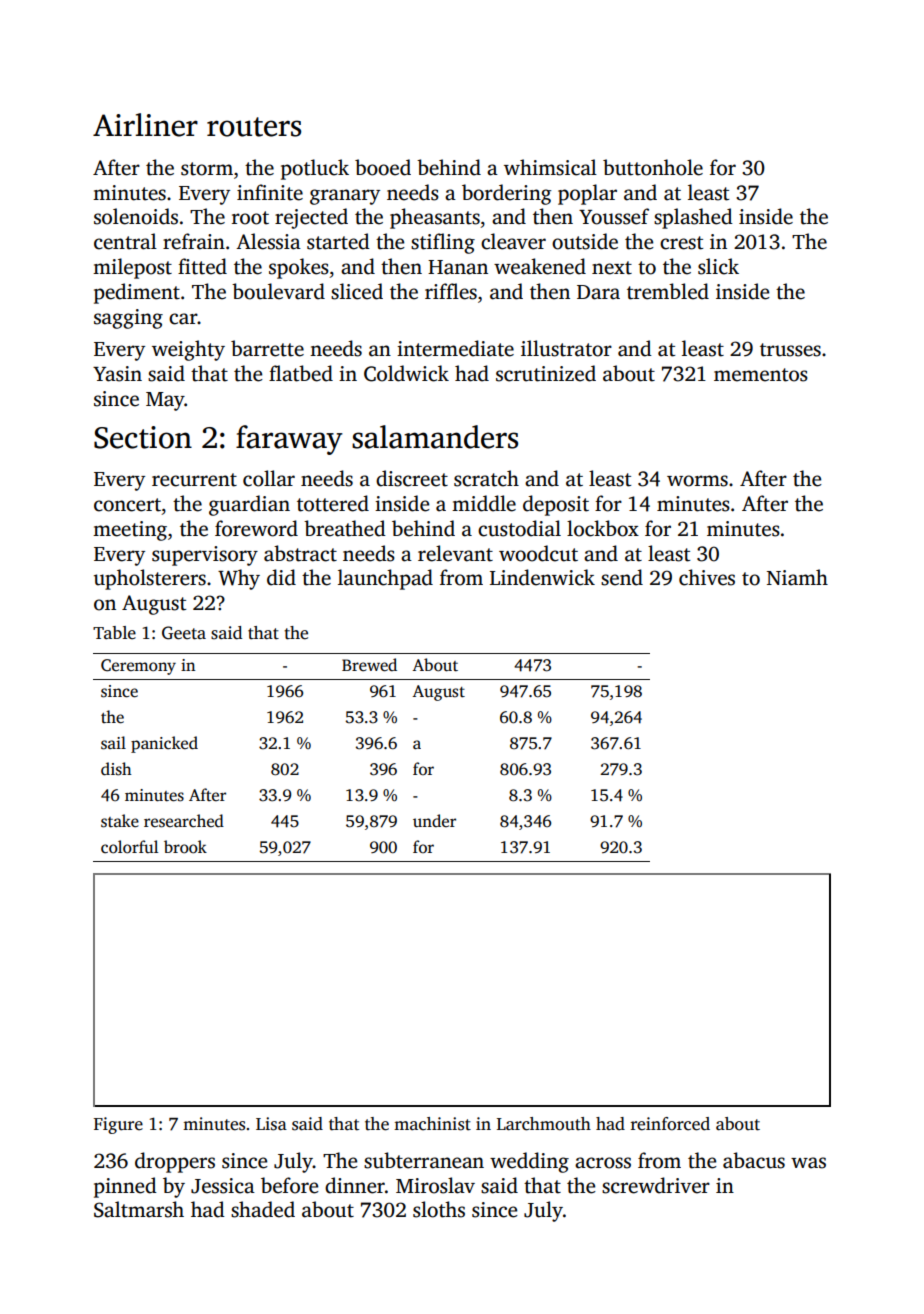 The image size is (924, 1314). Describe the element at coordinates (550, 167) in the screenshot. I see `whimsical` at that location.
